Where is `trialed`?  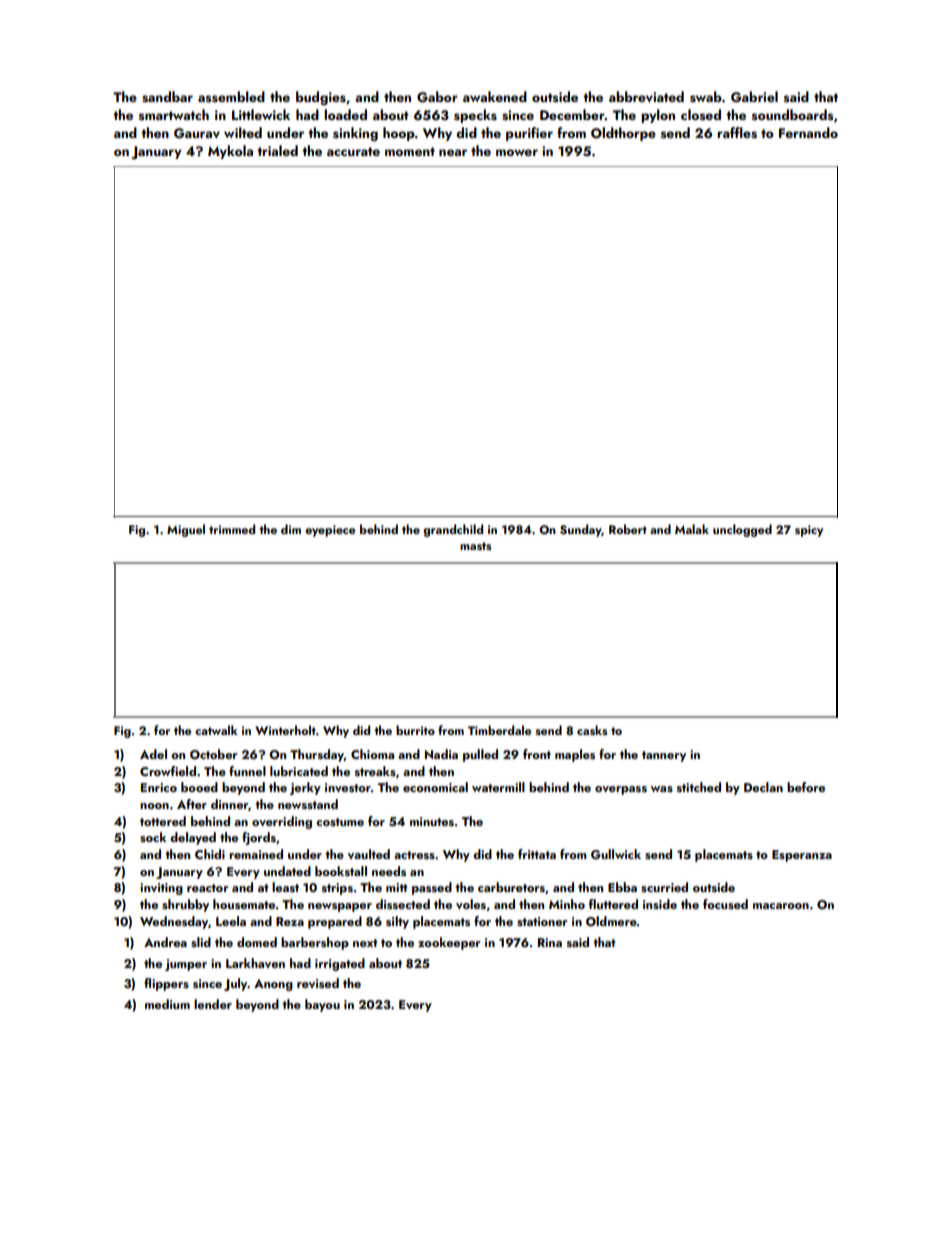
trialed is located at coordinates (277, 150).
